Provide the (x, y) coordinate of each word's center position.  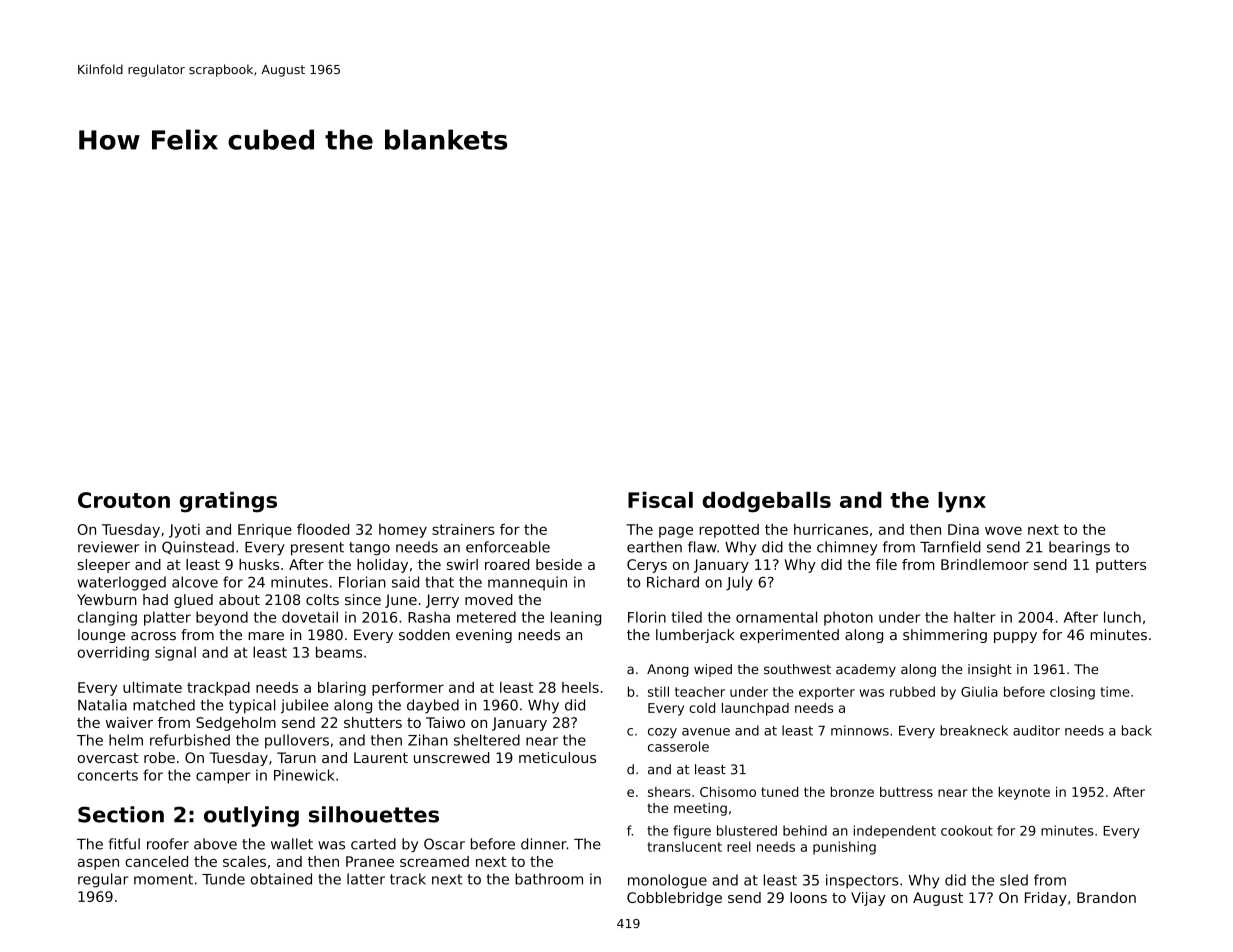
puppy (1015, 637)
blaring (342, 689)
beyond (222, 618)
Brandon (1106, 897)
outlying (251, 816)
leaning (576, 618)
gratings (228, 502)
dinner (544, 844)
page (676, 532)
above (215, 844)
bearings (1079, 548)
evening (484, 636)
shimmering (945, 636)
